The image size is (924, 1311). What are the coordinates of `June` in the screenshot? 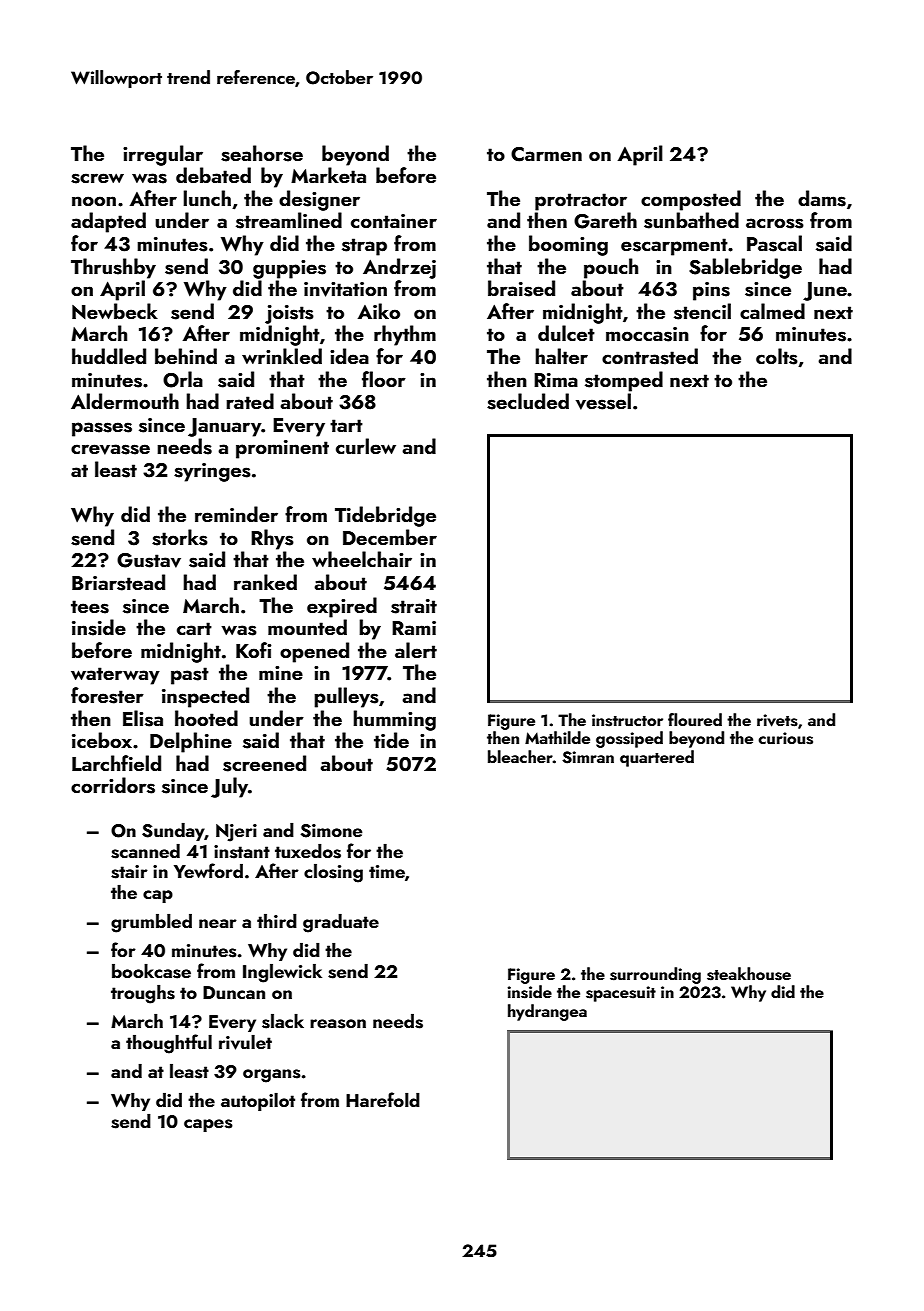 It's located at (825, 291).
